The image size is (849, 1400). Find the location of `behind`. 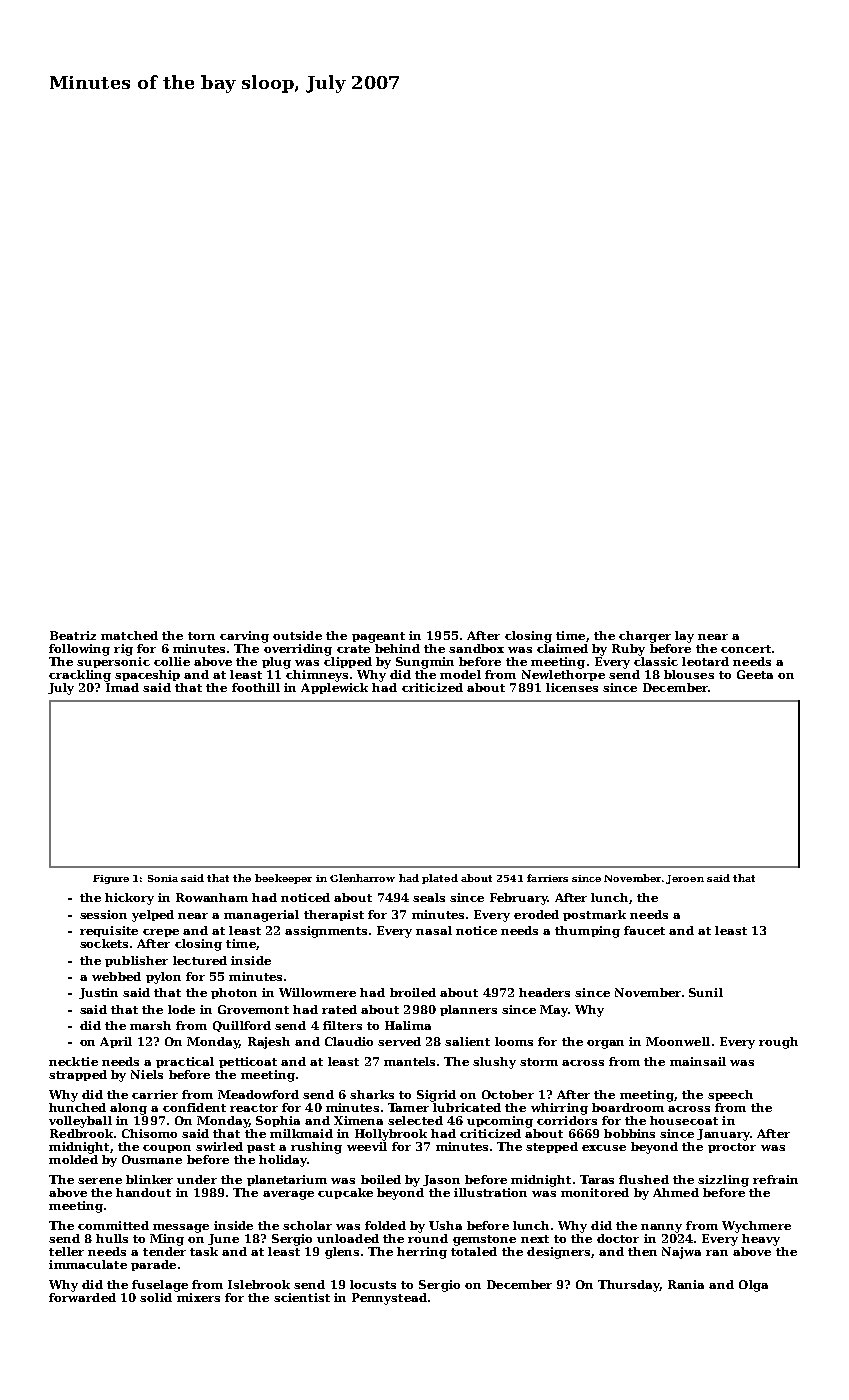

behind is located at coordinates (397, 648).
